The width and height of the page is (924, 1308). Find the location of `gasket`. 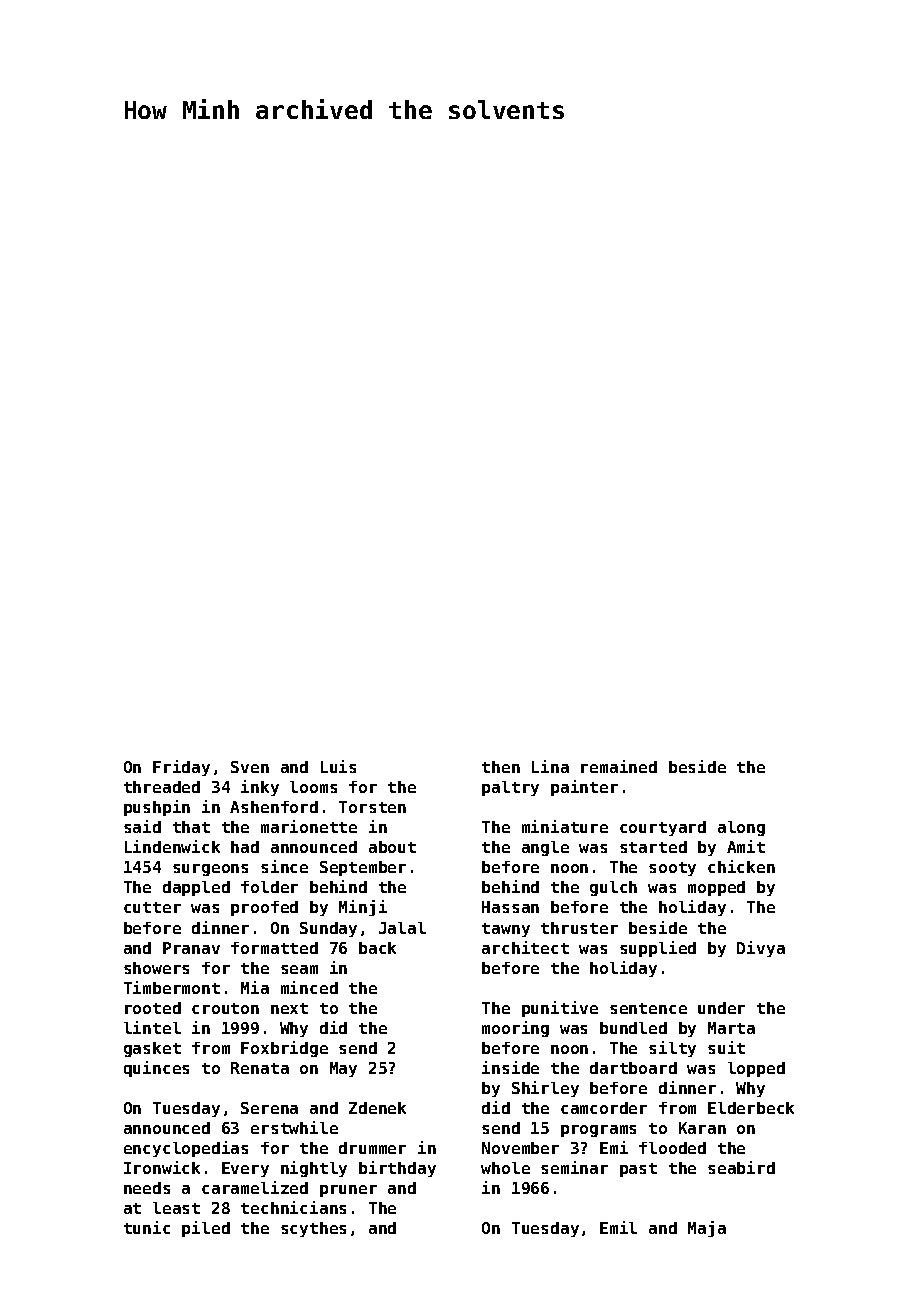

gasket is located at coordinates (152, 1049).
